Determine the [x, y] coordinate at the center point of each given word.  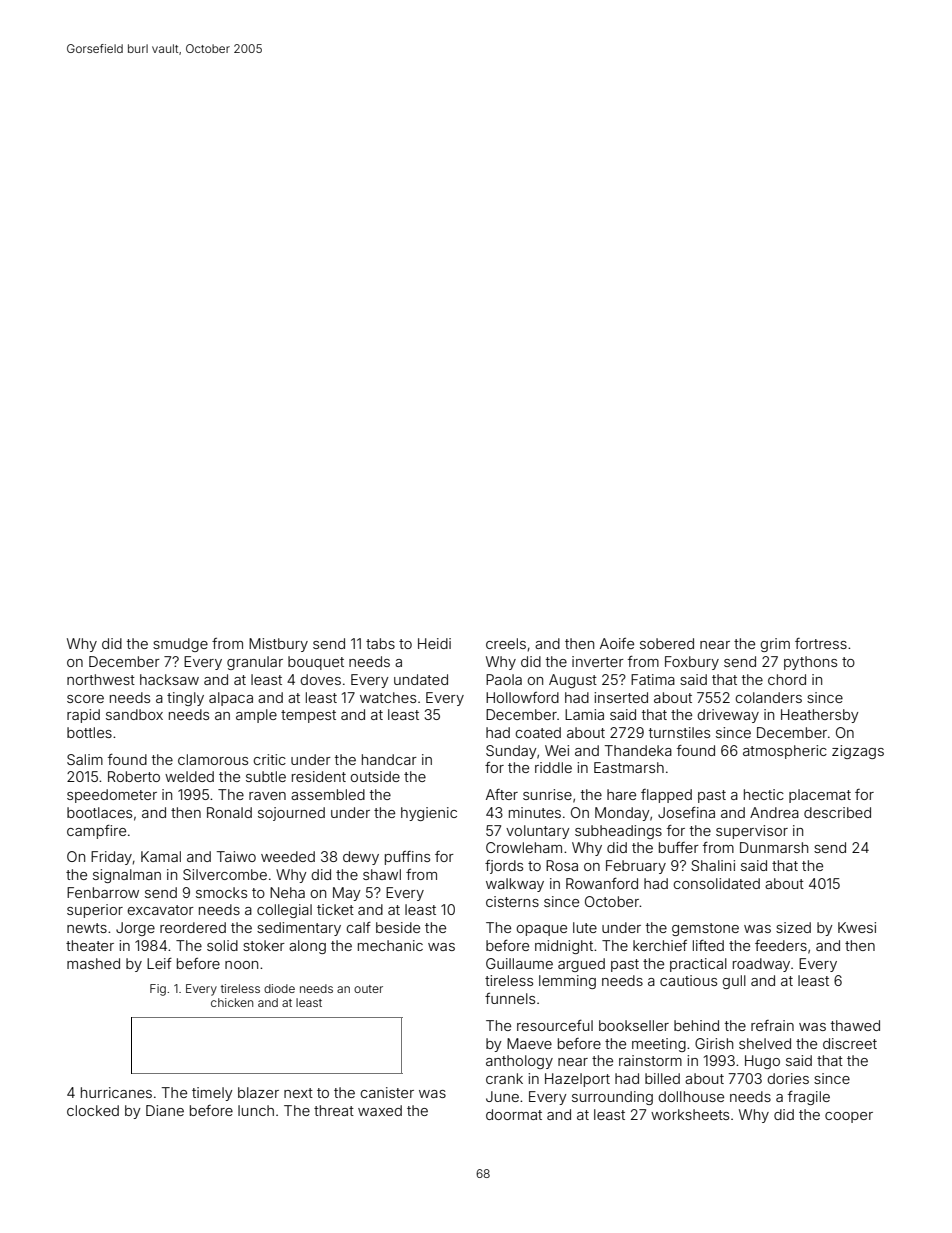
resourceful [555, 1025]
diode [279, 988]
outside [375, 776]
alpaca [231, 699]
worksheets [690, 1114]
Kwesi [857, 927]
